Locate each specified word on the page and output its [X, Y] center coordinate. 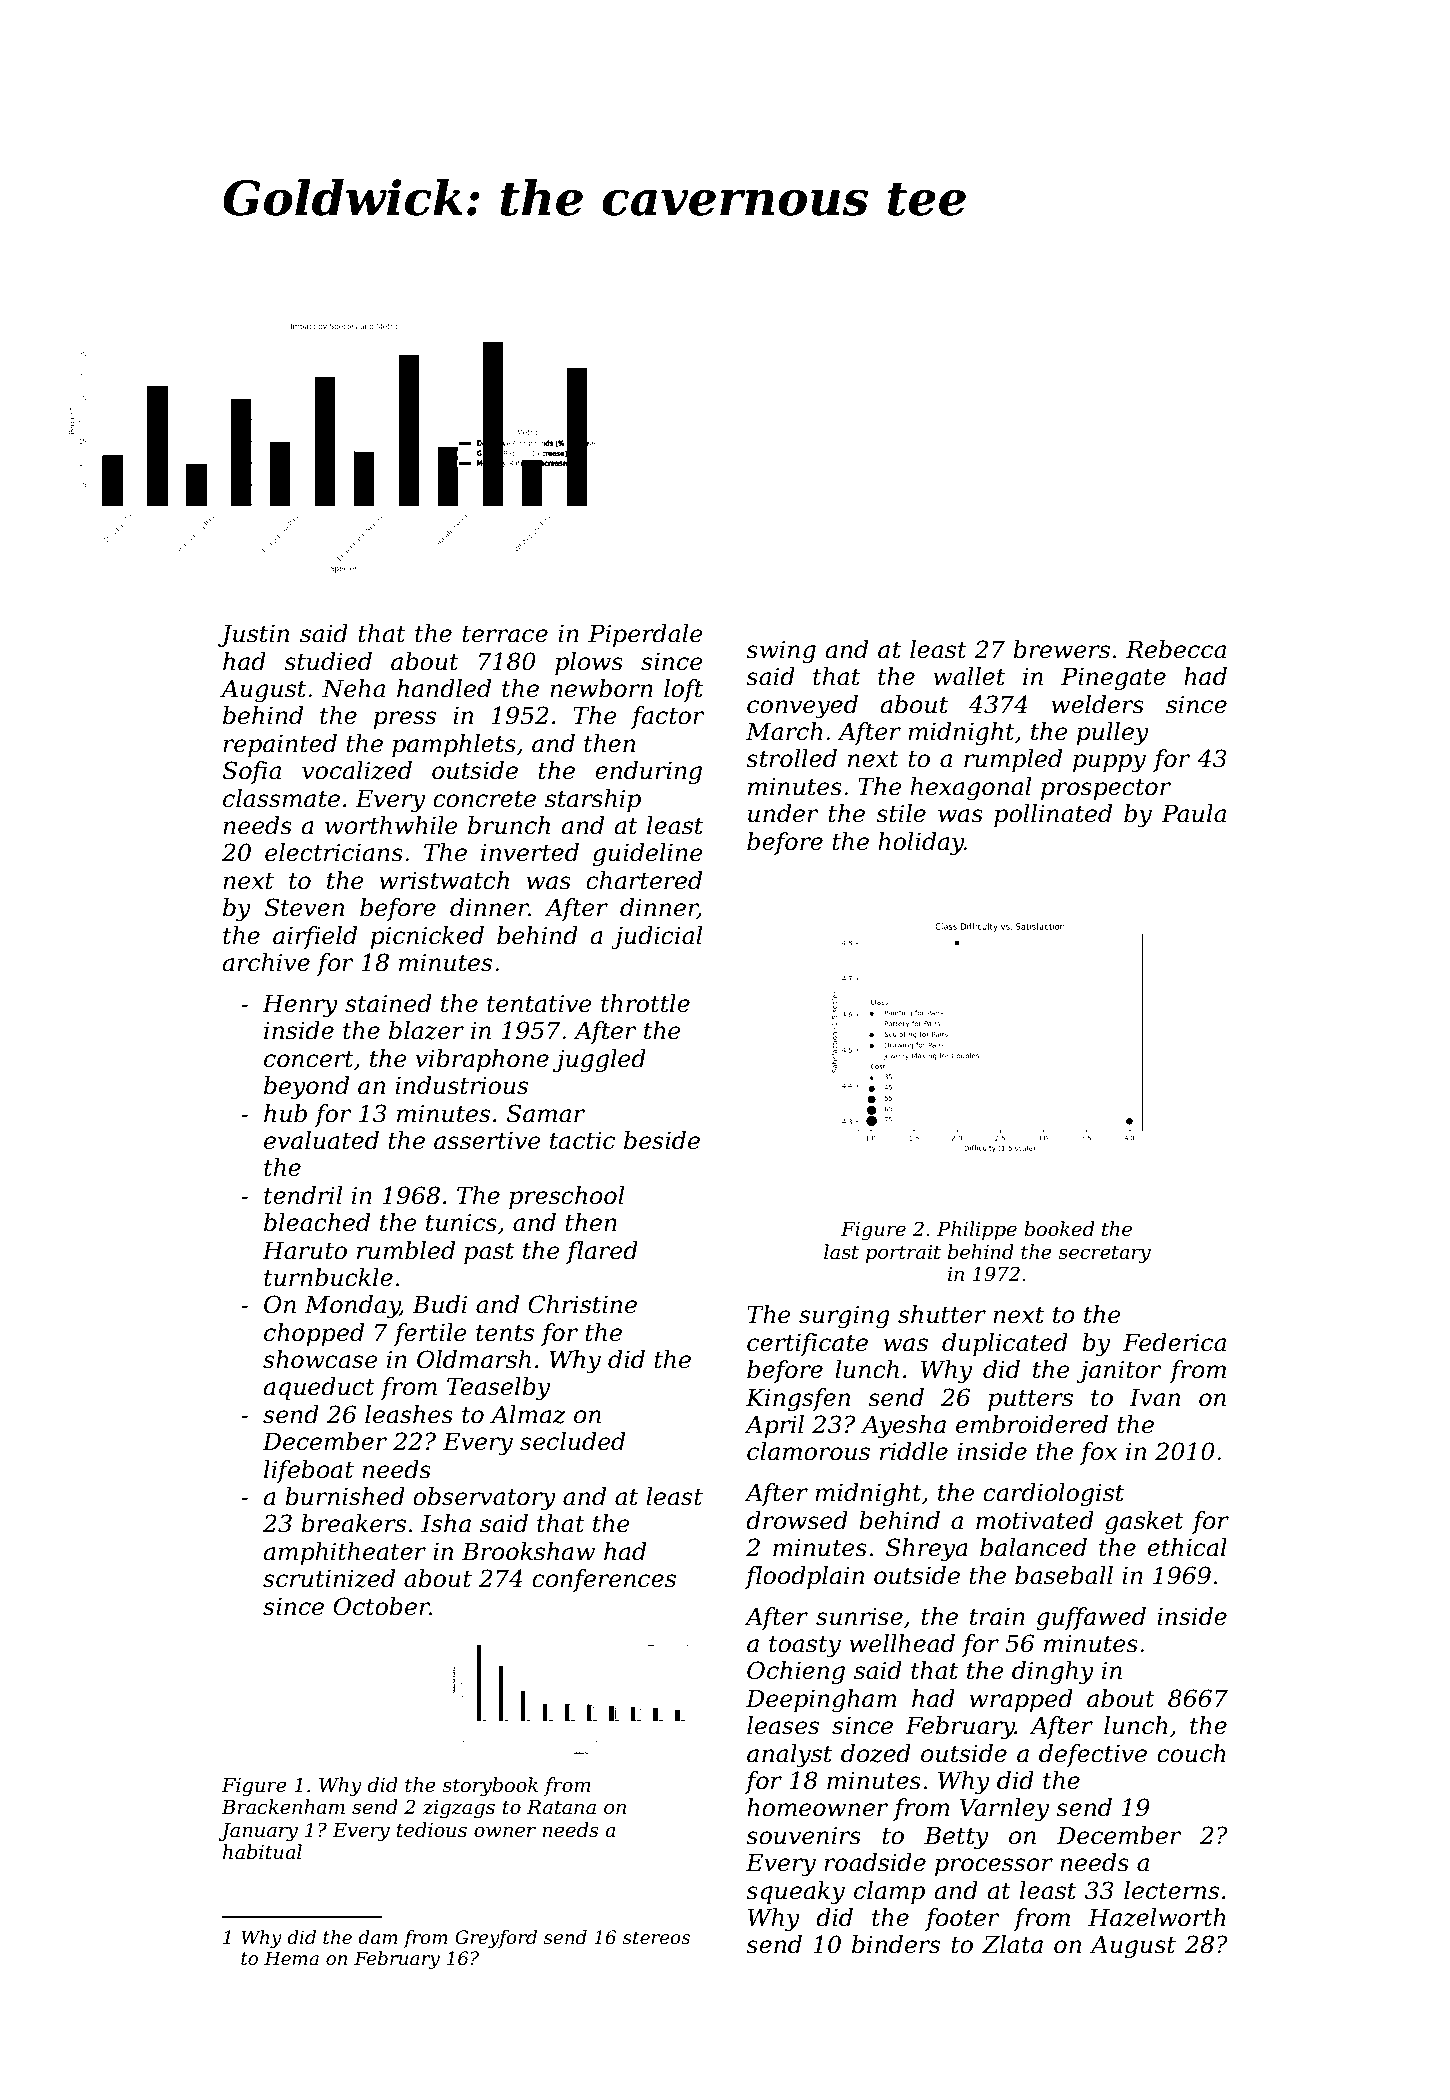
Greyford [496, 1939]
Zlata [1012, 1944]
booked [1059, 1229]
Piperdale [645, 635]
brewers [1061, 649]
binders [896, 1944]
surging [844, 1317]
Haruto [304, 1250]
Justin [253, 635]
